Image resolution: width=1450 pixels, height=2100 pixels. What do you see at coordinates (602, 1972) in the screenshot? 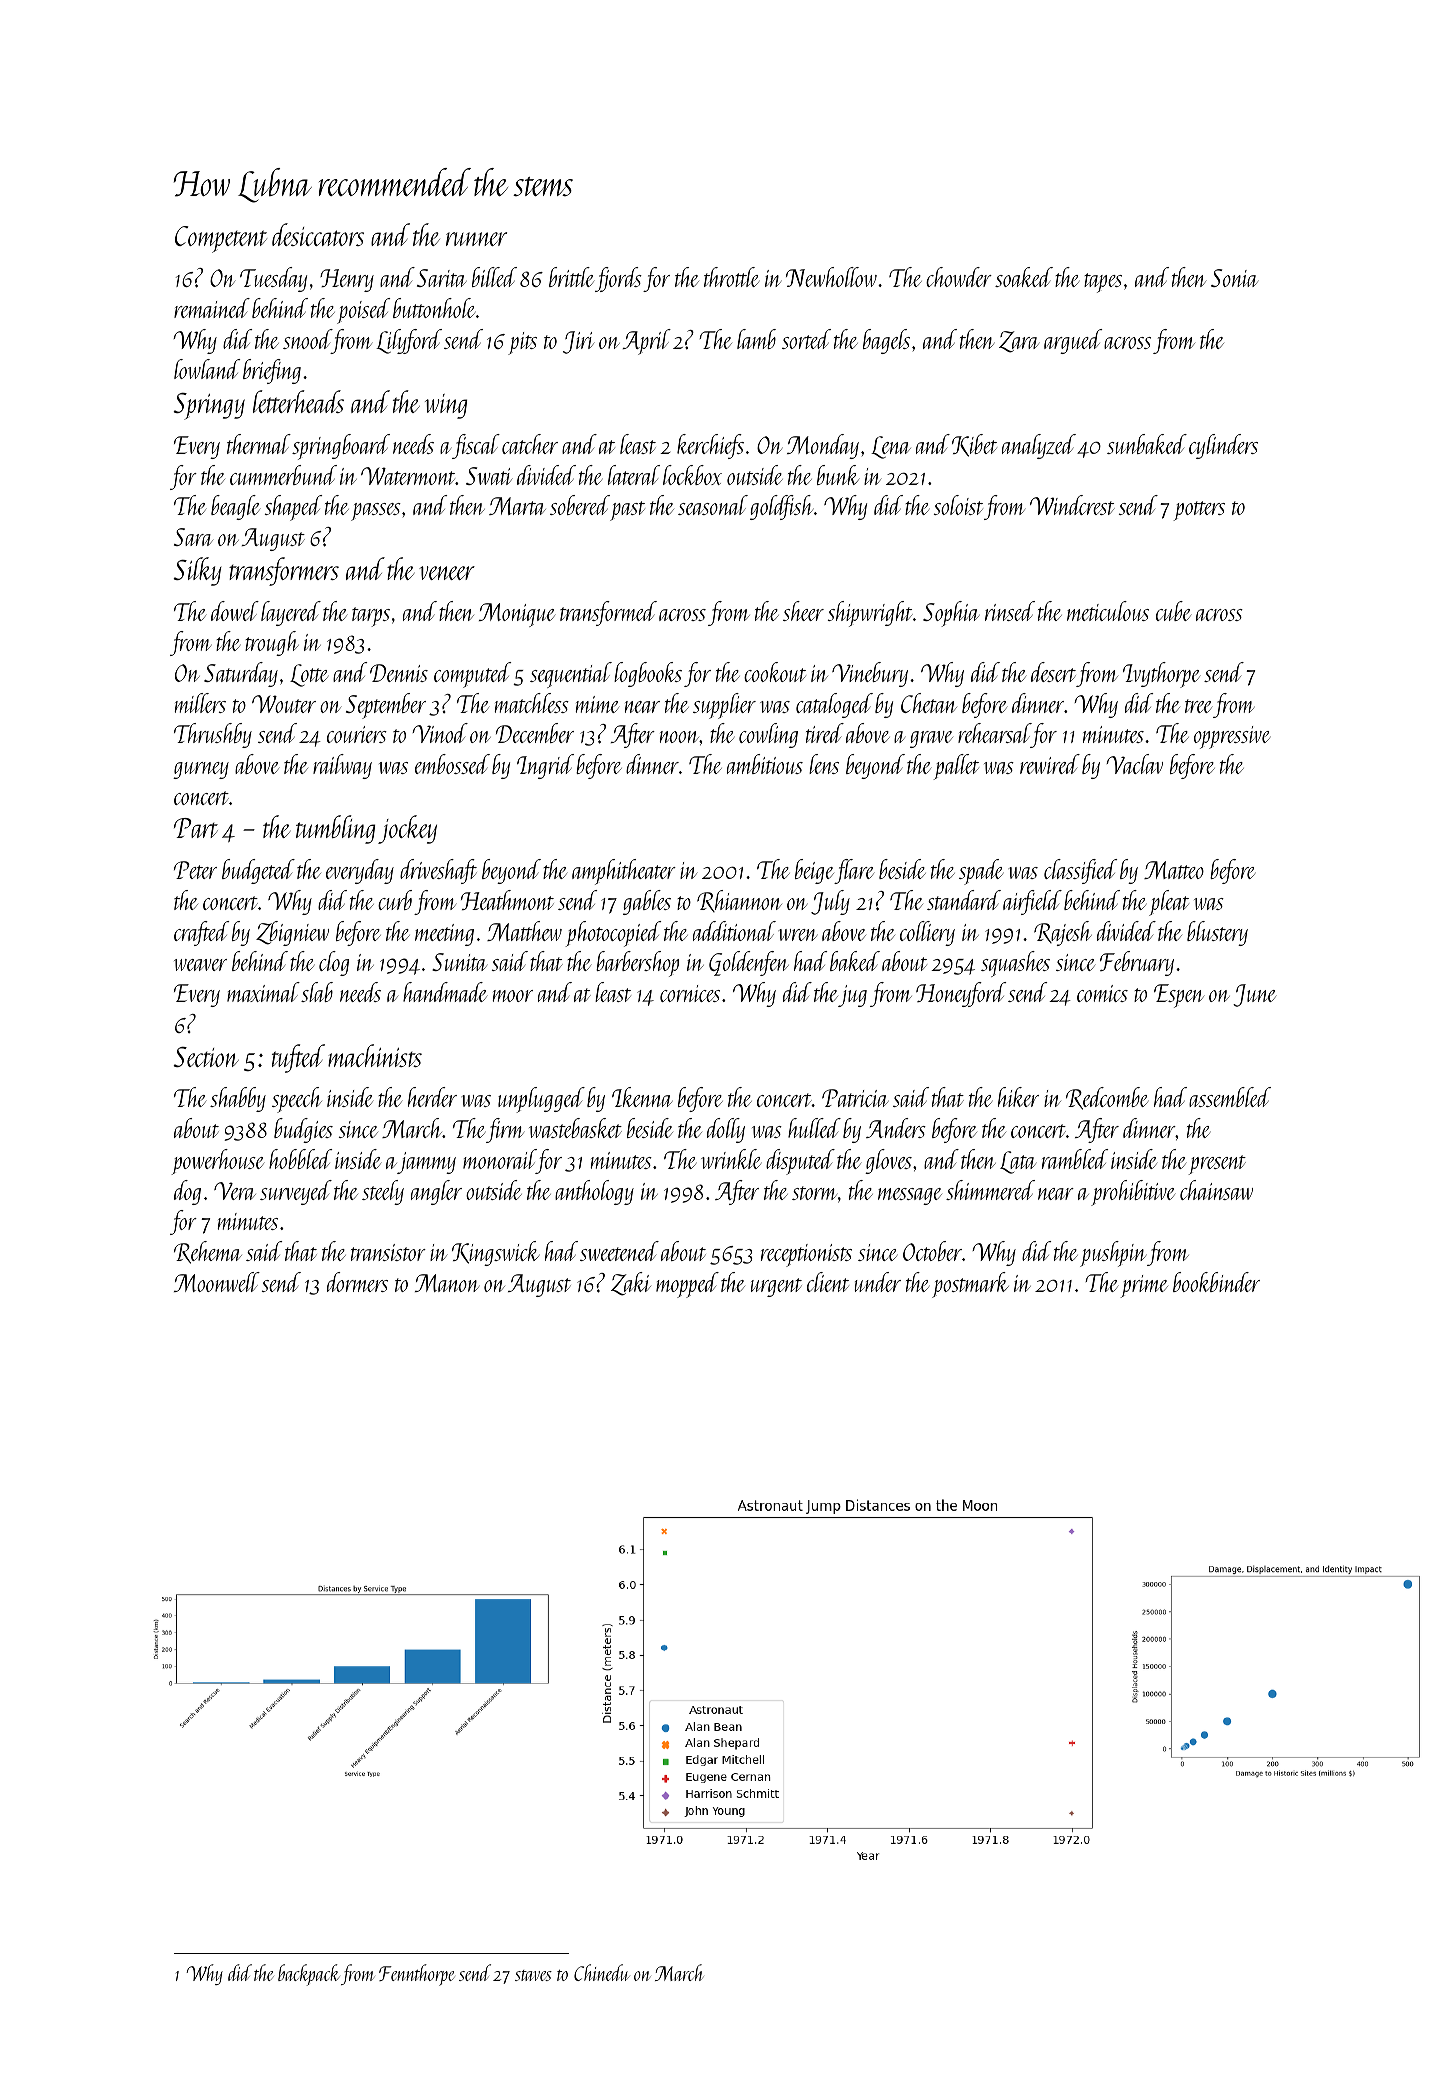
I see `Chinedu` at bounding box center [602, 1972].
